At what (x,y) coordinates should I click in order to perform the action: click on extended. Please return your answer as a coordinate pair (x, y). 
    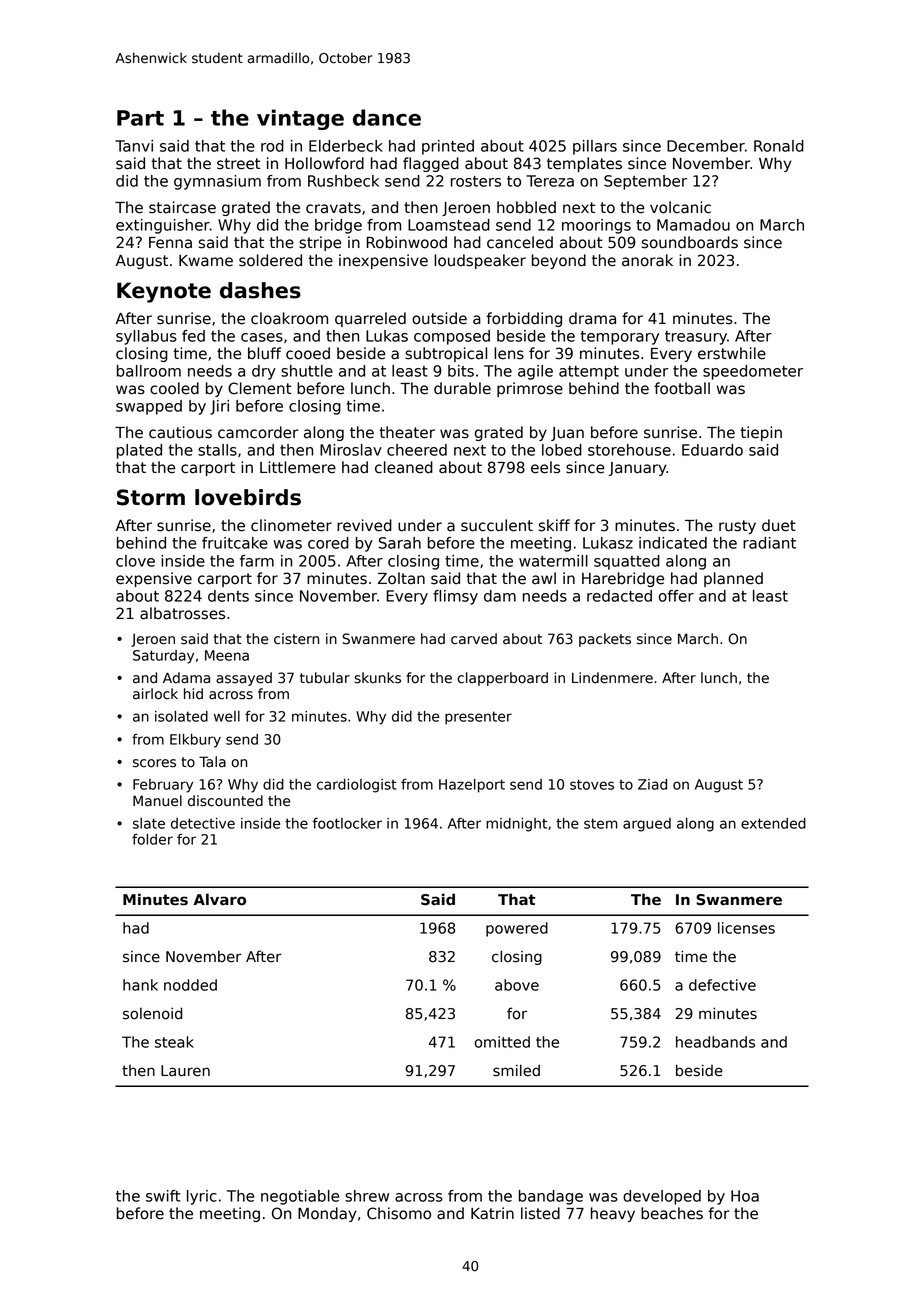
    Looking at the image, I should click on (773, 823).
